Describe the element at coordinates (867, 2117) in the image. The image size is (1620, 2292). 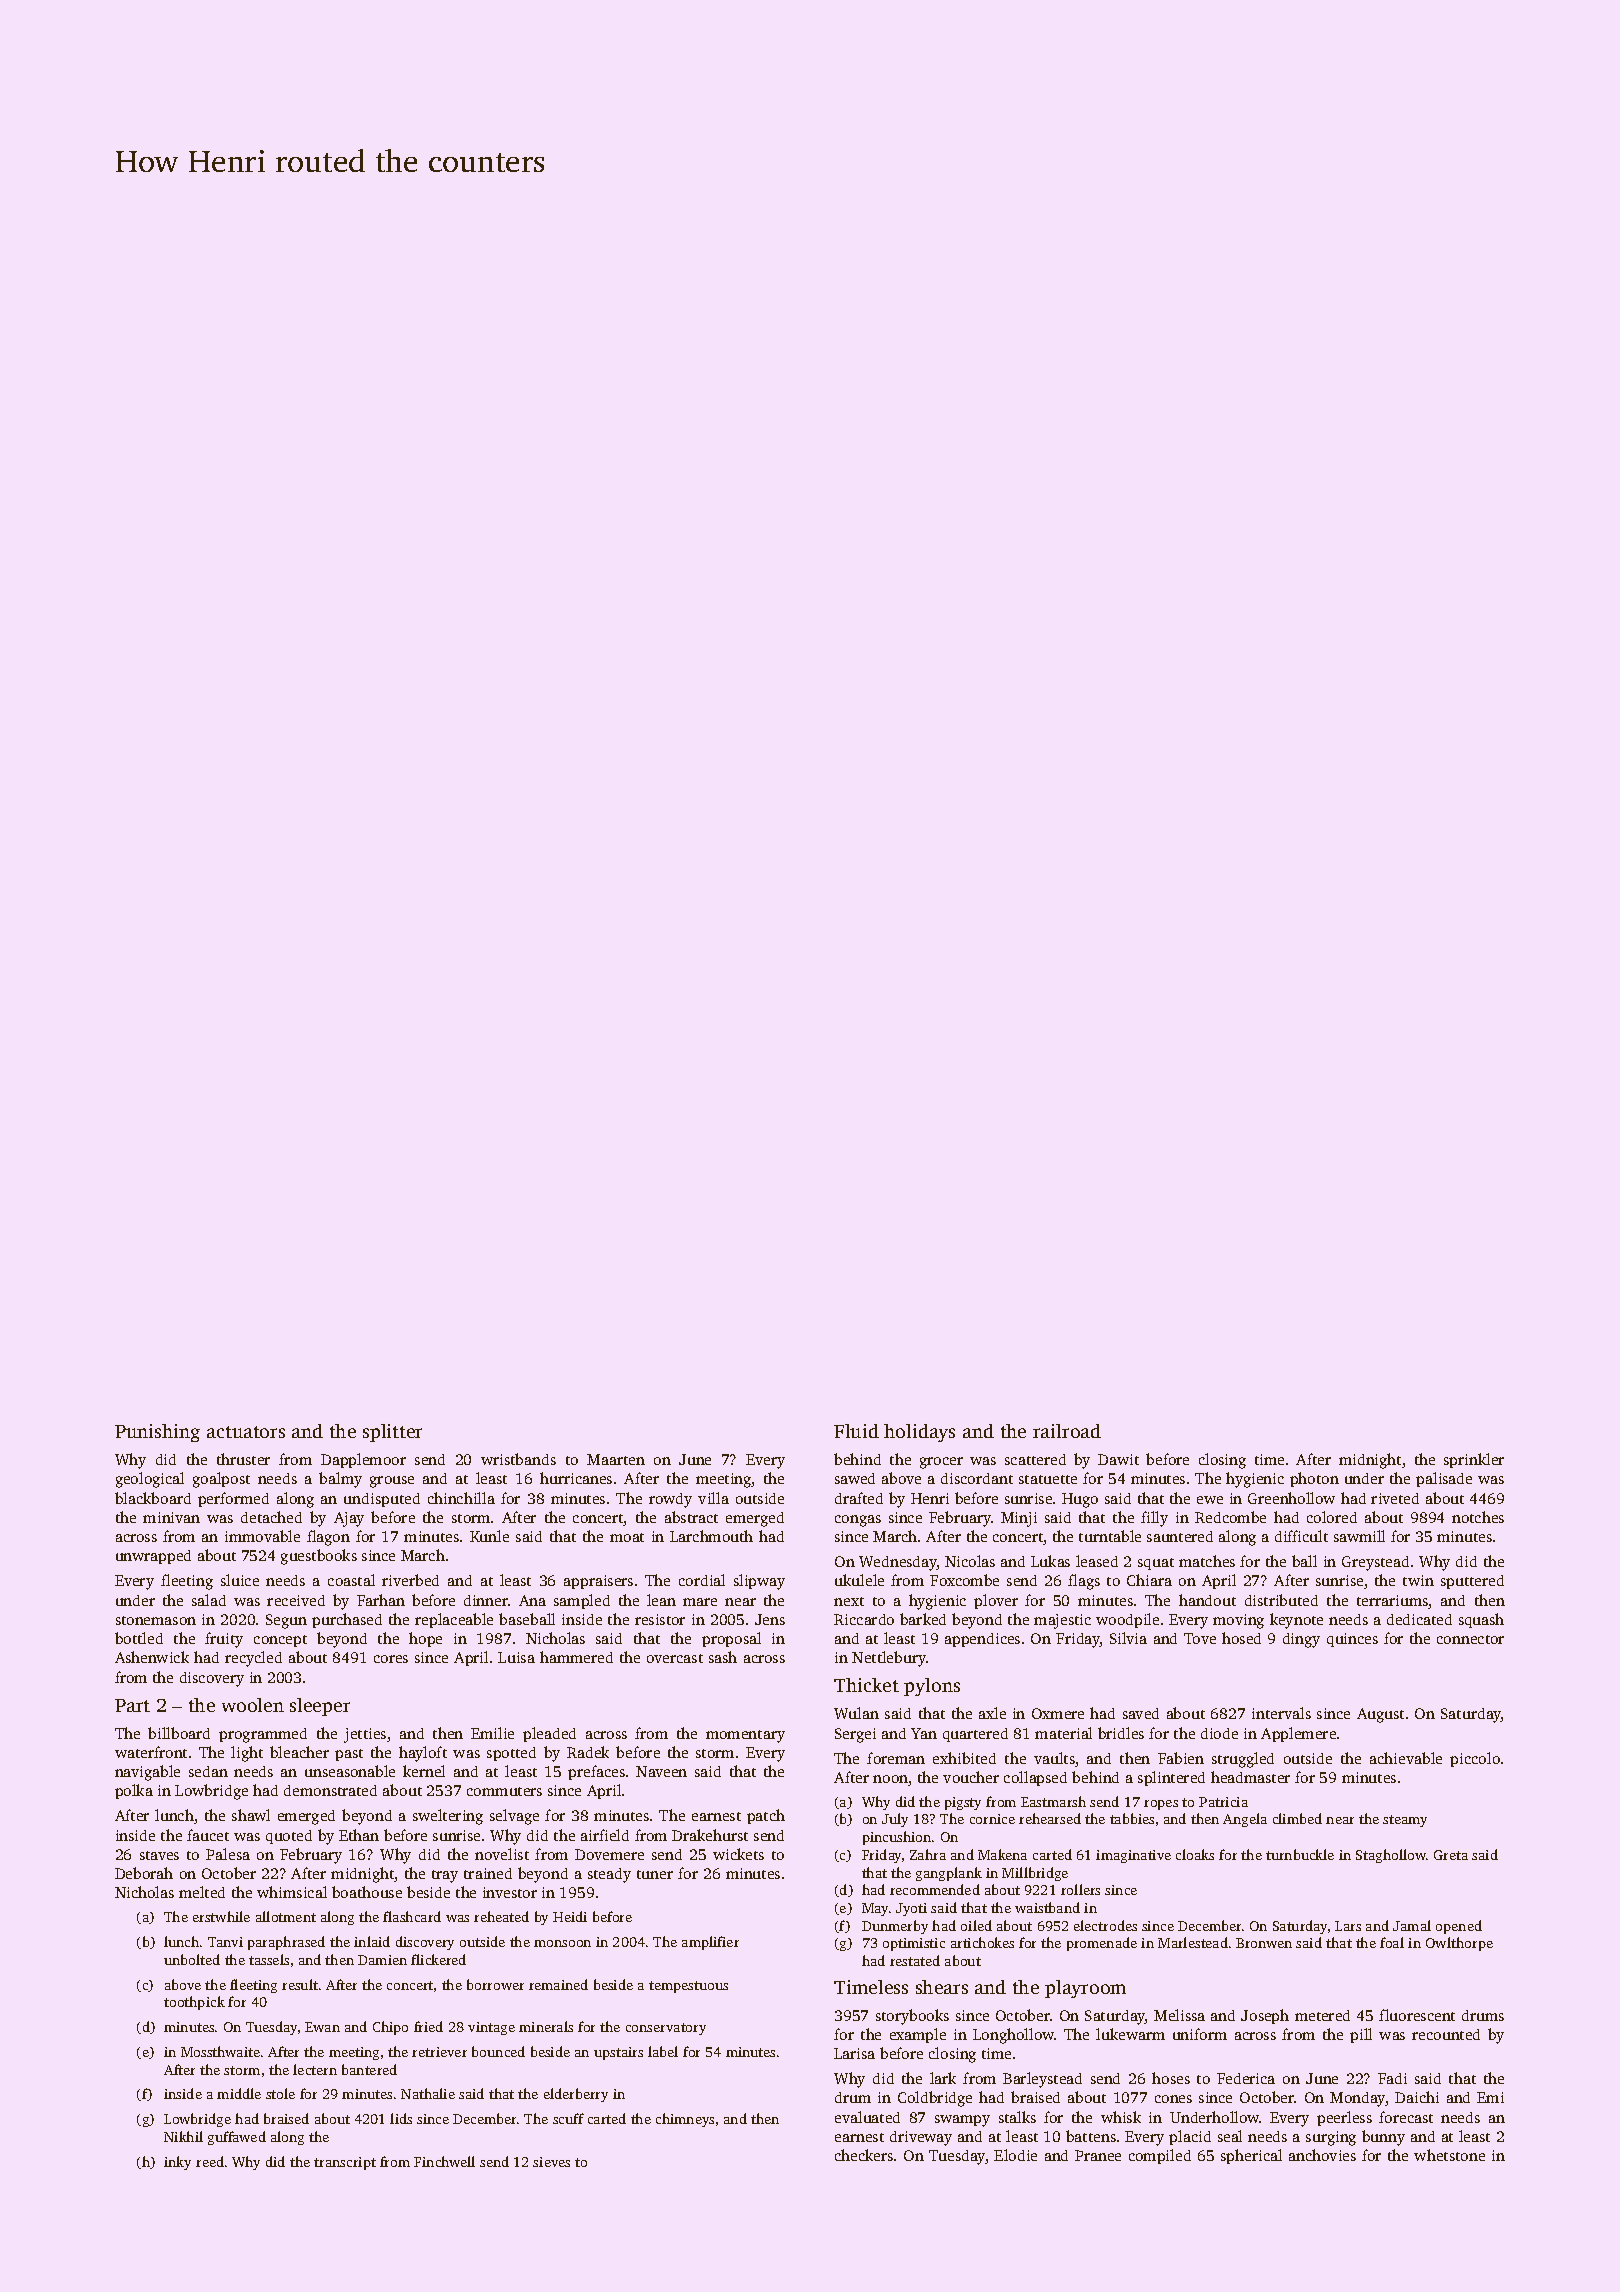
I see `evaluated` at that location.
